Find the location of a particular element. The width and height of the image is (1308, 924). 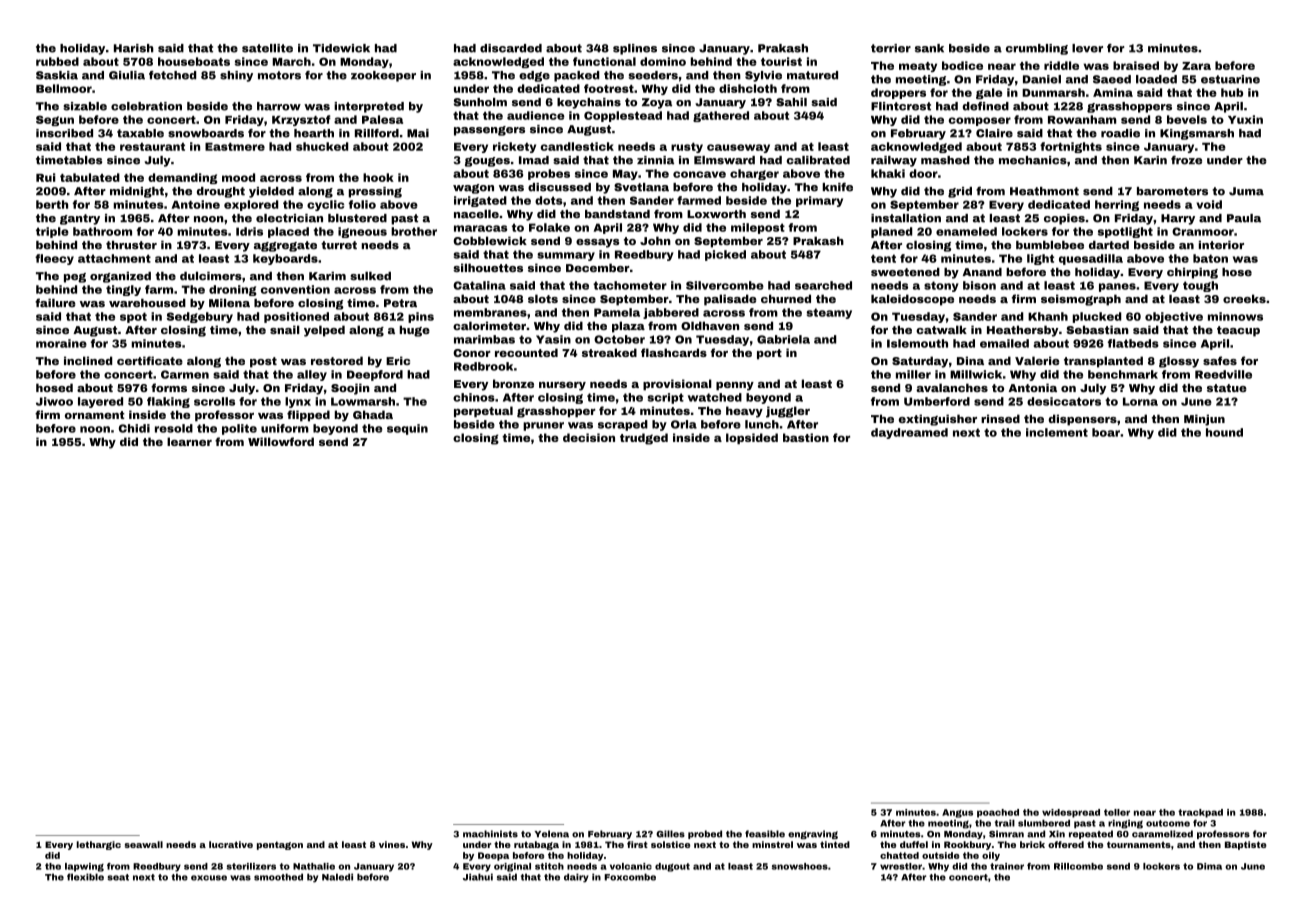

bison is located at coordinates (979, 285).
